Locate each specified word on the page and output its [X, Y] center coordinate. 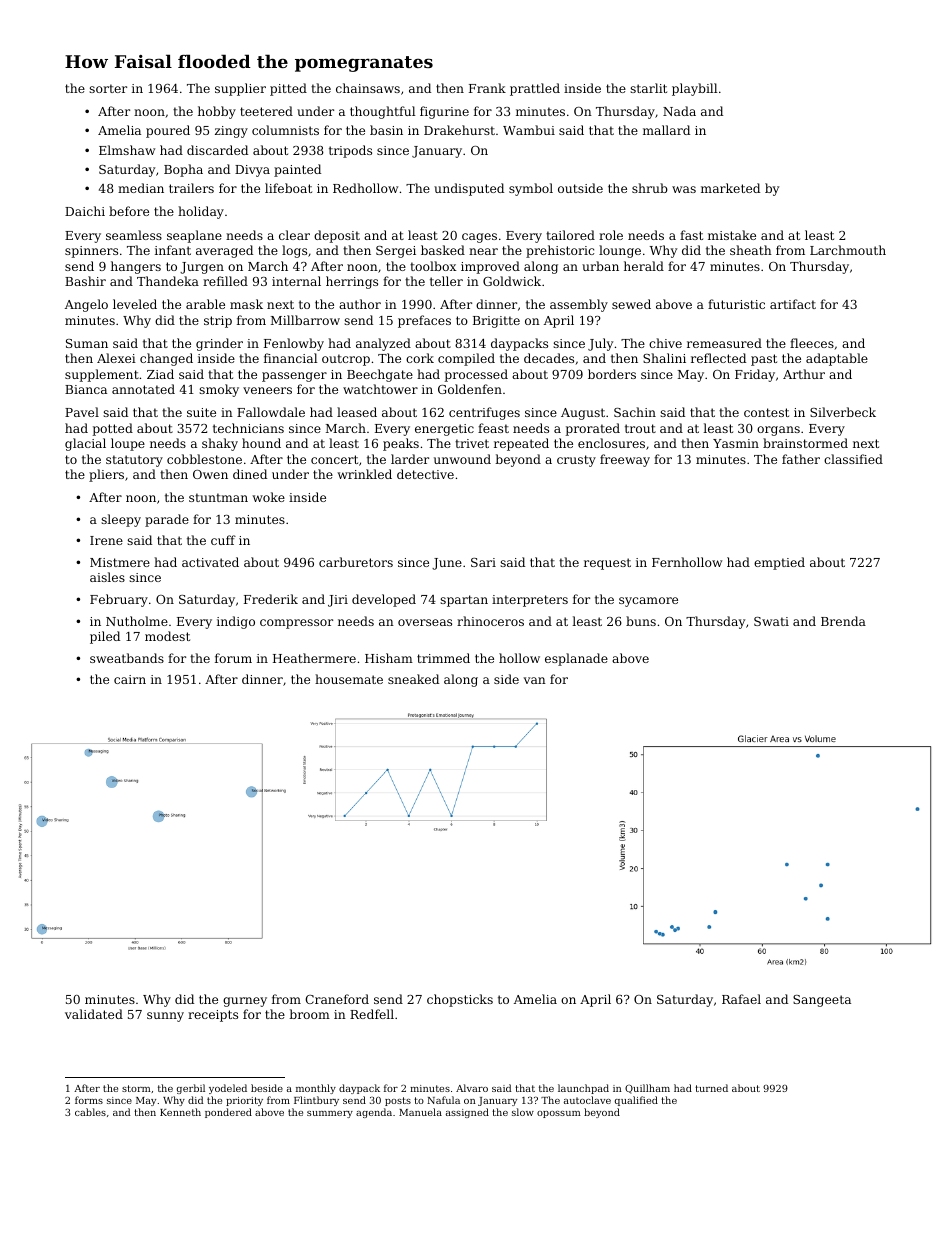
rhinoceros [490, 621]
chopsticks [460, 1000]
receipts [213, 1016]
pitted [288, 89]
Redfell [372, 1014]
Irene [106, 540]
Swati [771, 621]
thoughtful [382, 112]
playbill [694, 89]
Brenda [843, 621]
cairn [130, 679]
